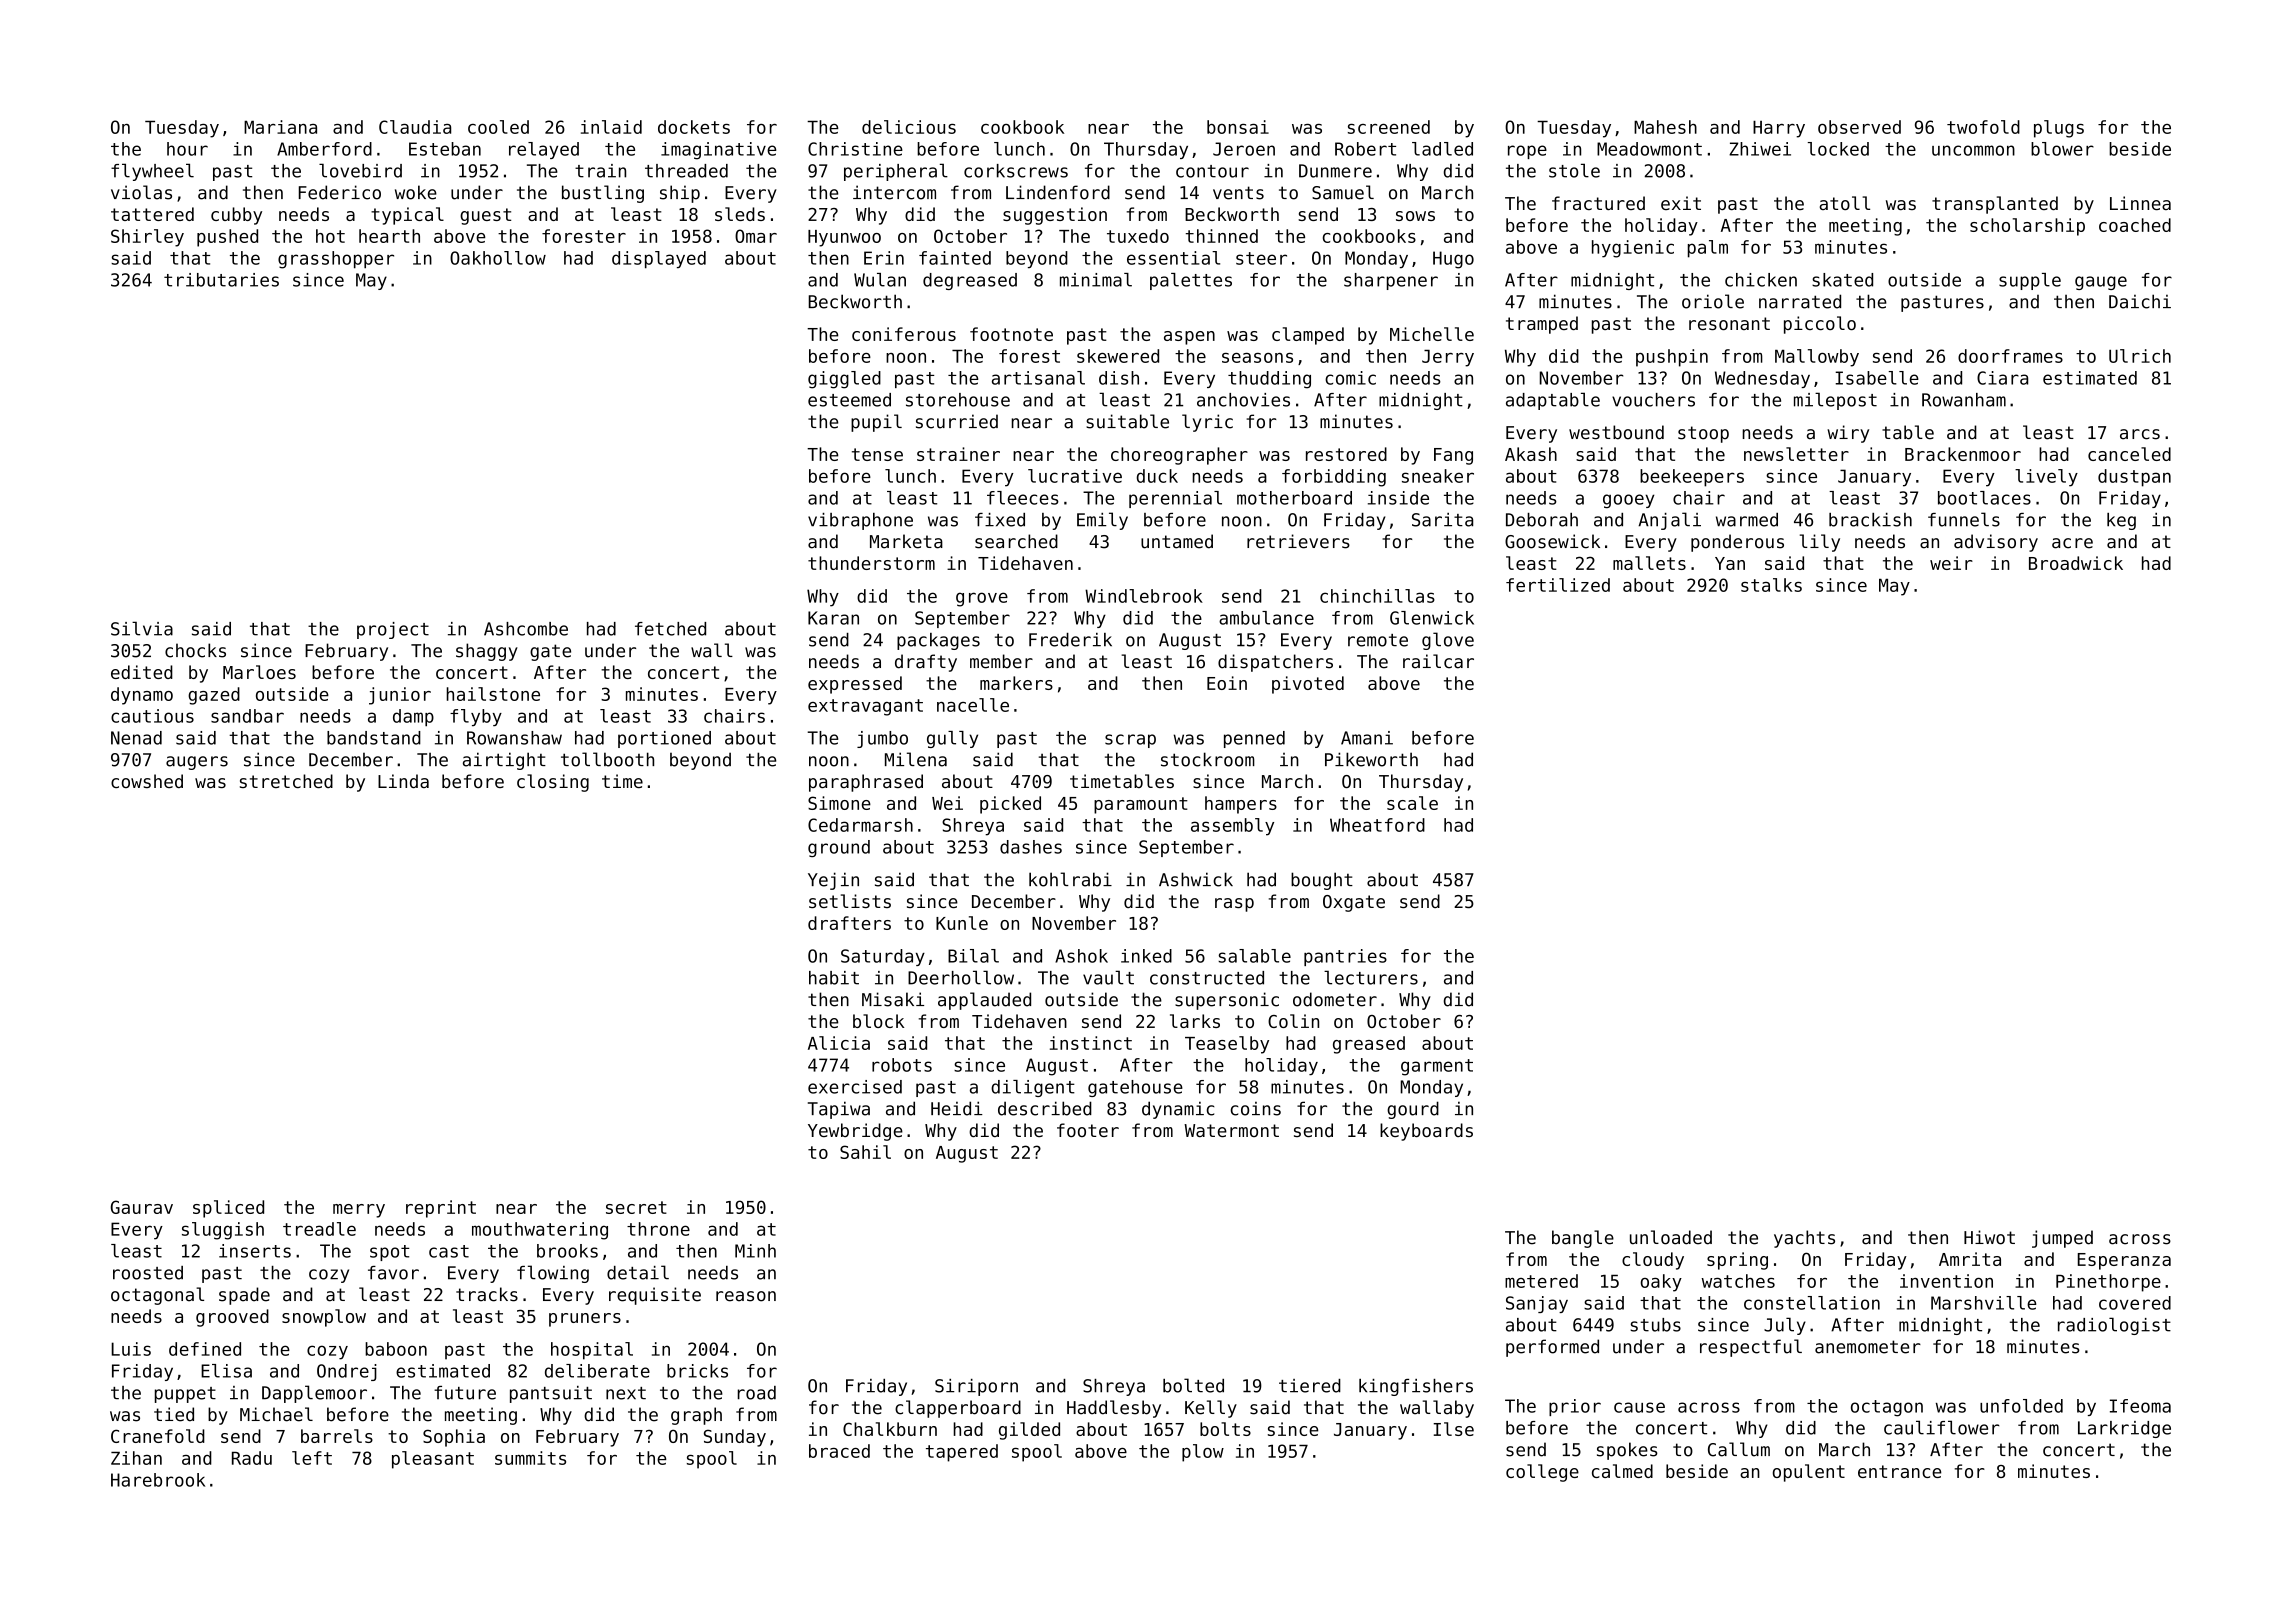 This image has width=2282, height=1614. What do you see at coordinates (1232, 827) in the image?
I see `assembly` at bounding box center [1232, 827].
